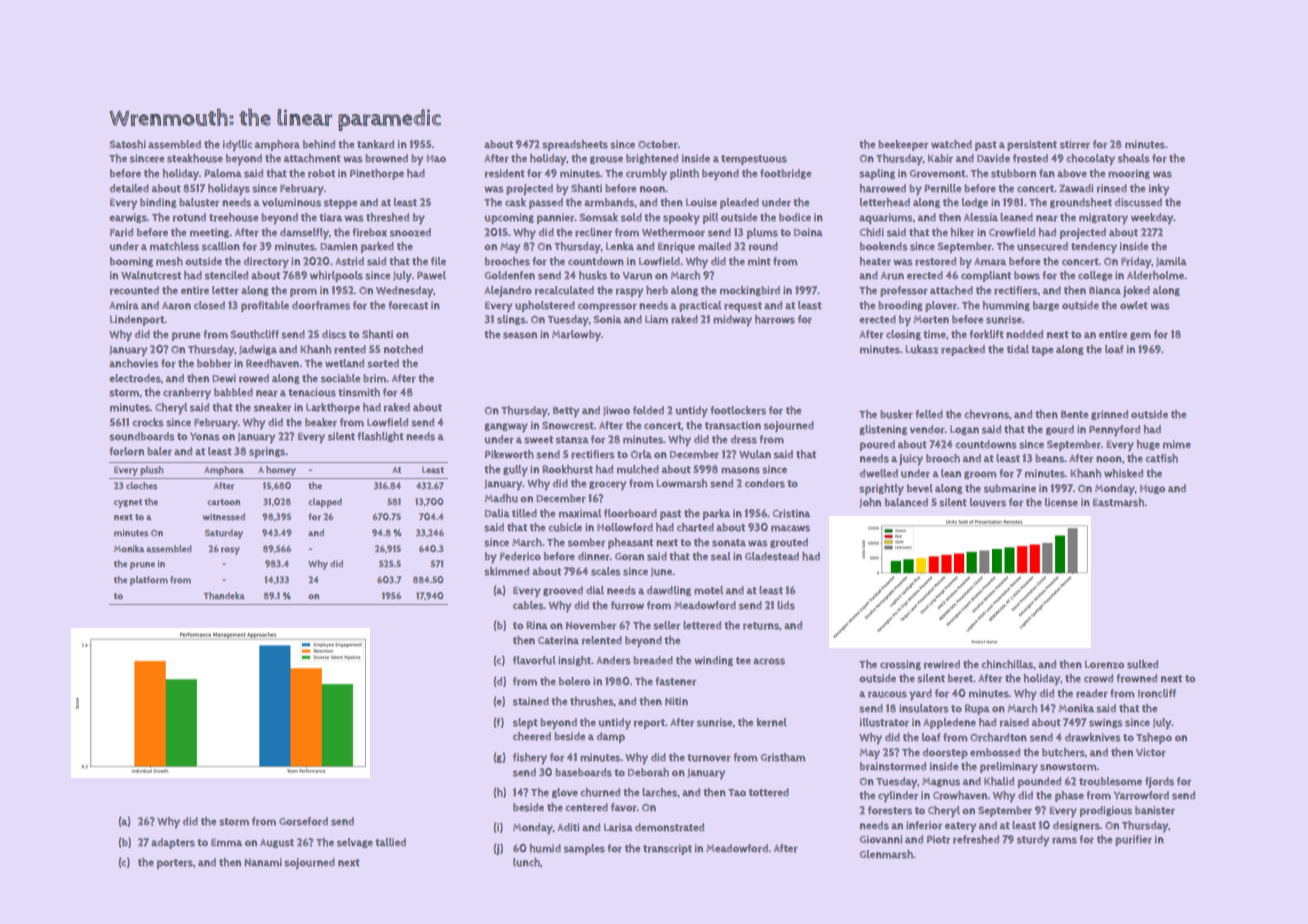 The height and width of the screenshot is (924, 1308). What do you see at coordinates (312, 392) in the screenshot?
I see `tenacious` at bounding box center [312, 392].
